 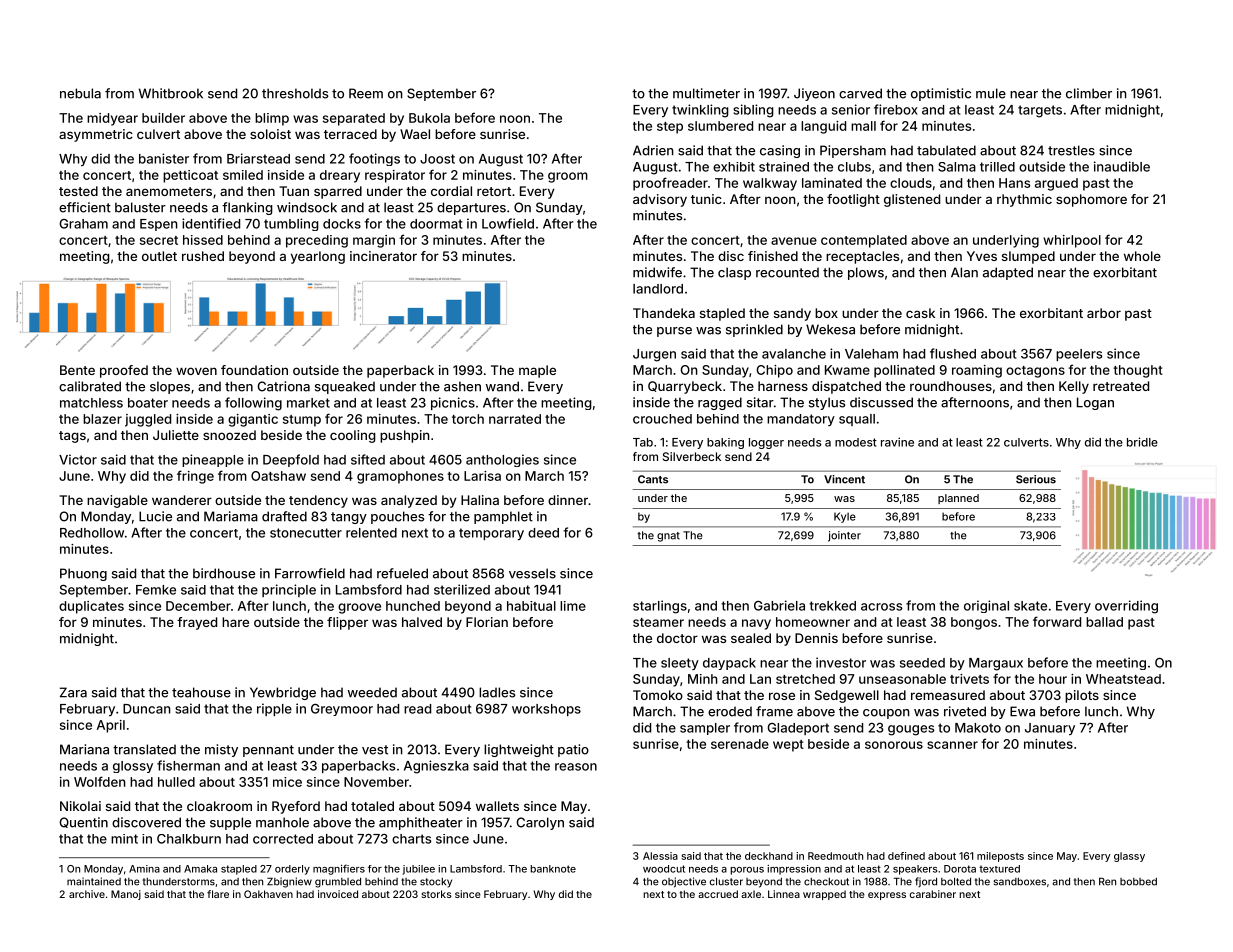 I want to click on nebula, so click(x=80, y=93).
